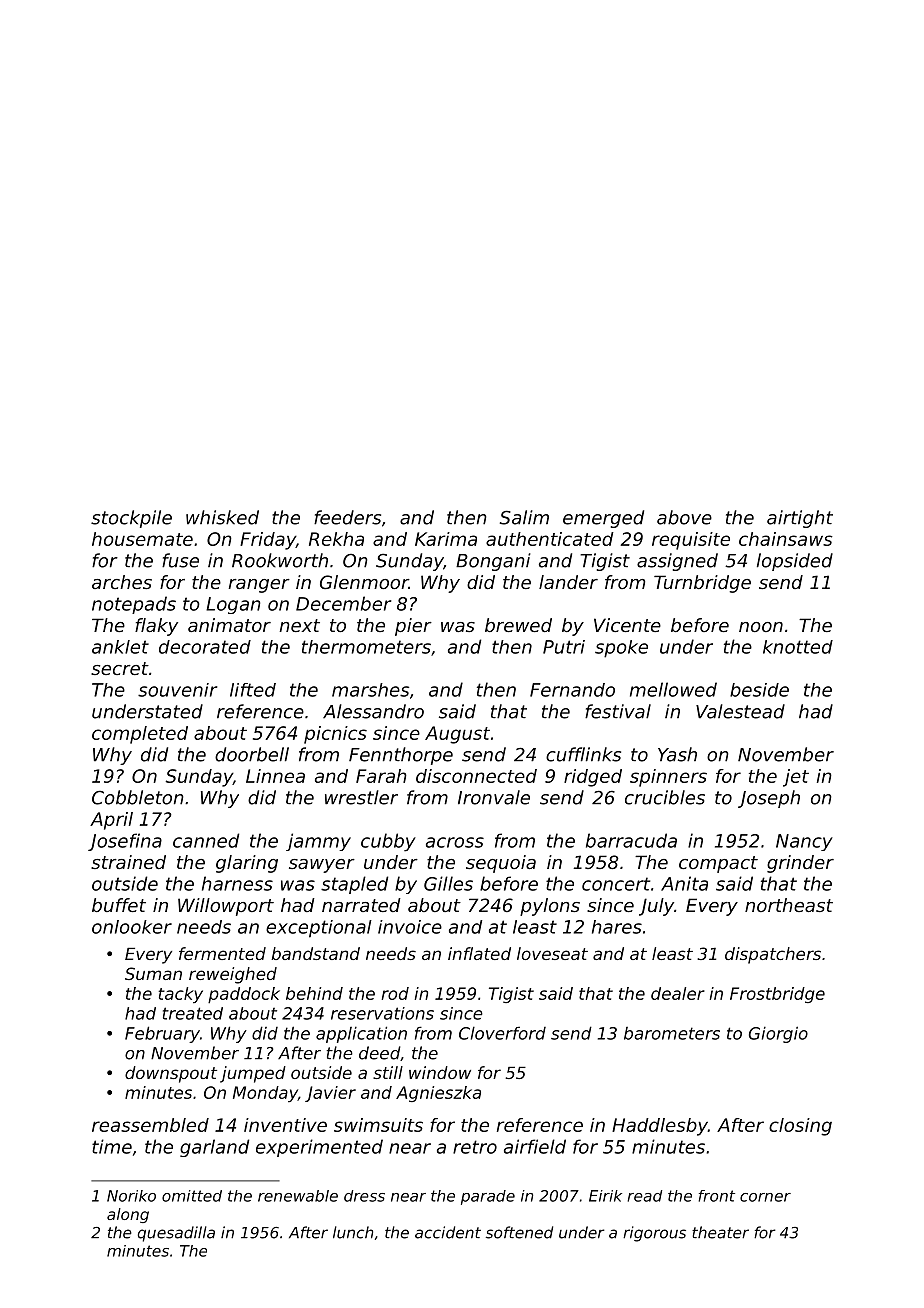  Describe the element at coordinates (373, 711) in the image. I see `Alessandro` at that location.
